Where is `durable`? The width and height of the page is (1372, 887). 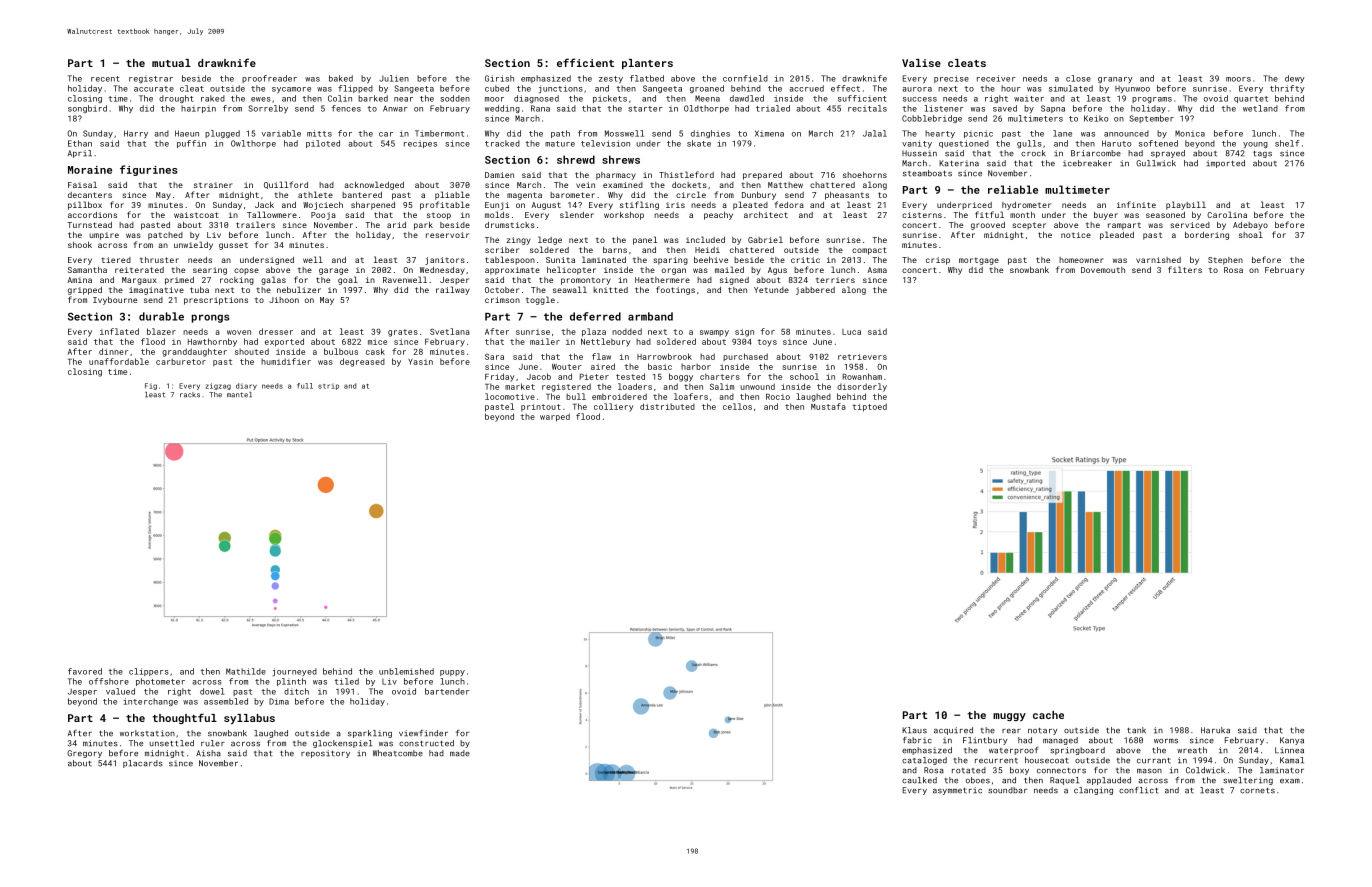
durable is located at coordinates (161, 316).
